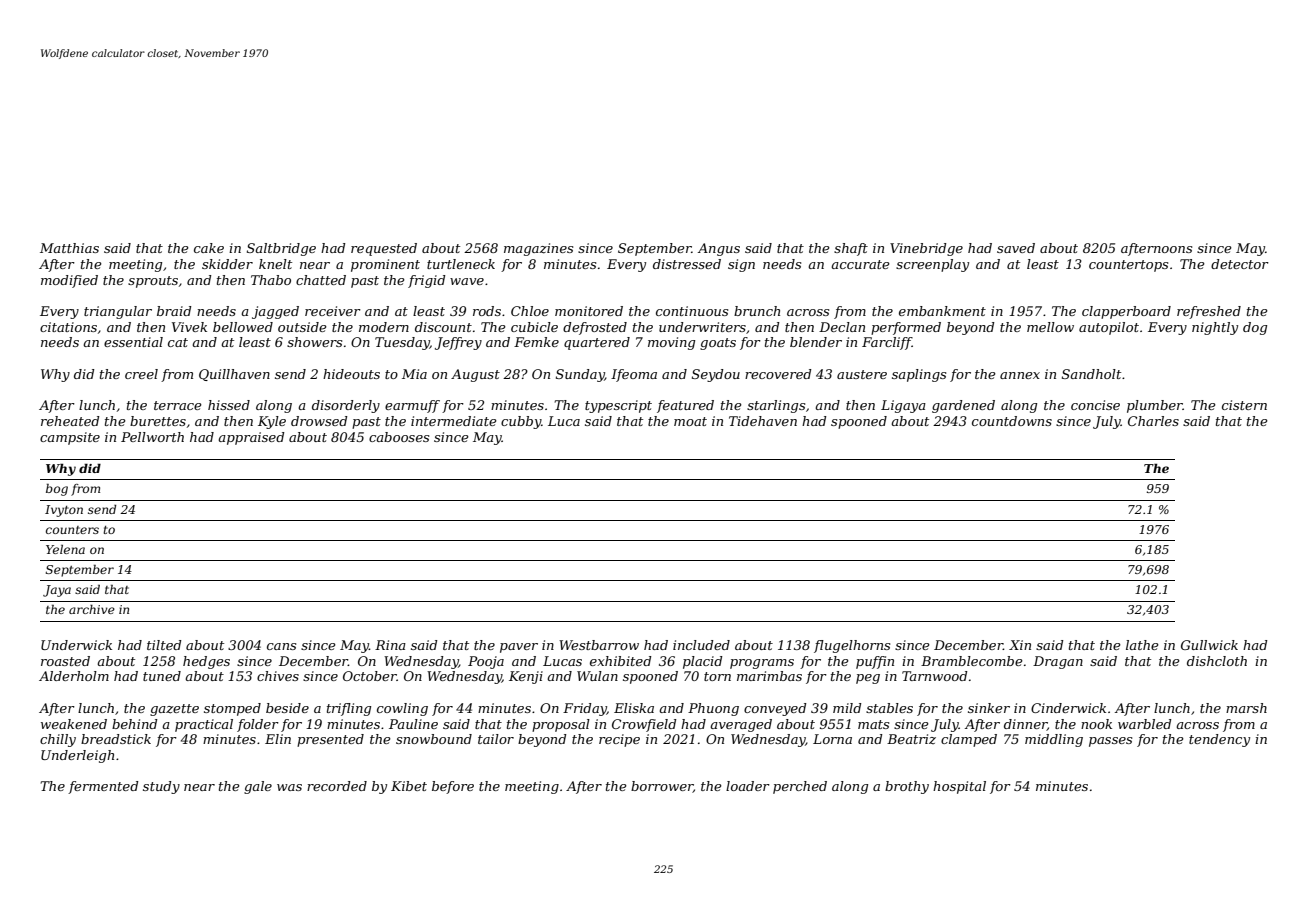 This image has width=1308, height=924. What do you see at coordinates (690, 421) in the image?
I see `moat` at bounding box center [690, 421].
